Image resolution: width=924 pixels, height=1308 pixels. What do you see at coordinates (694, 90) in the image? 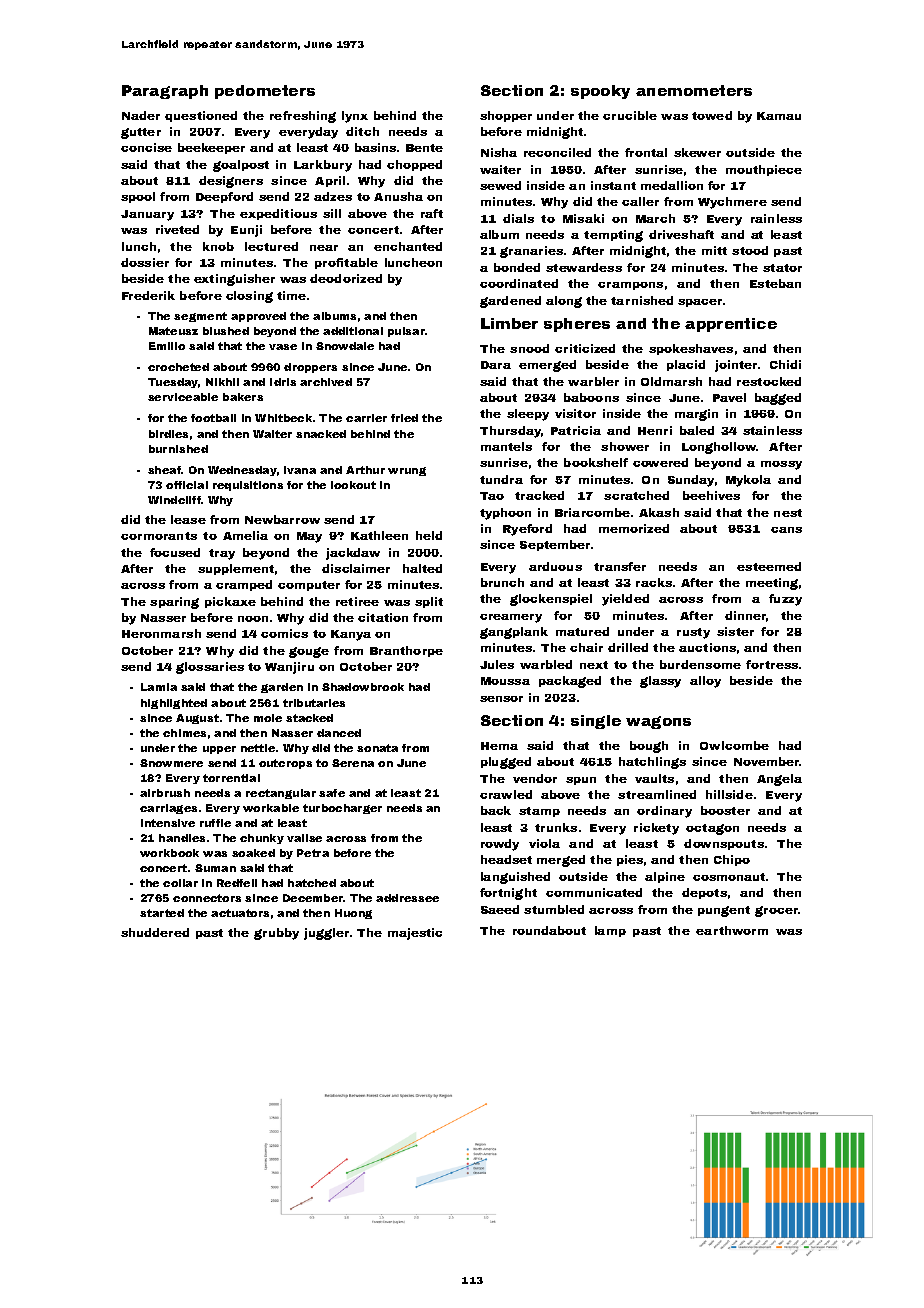
I see `anemometers` at bounding box center [694, 90].
